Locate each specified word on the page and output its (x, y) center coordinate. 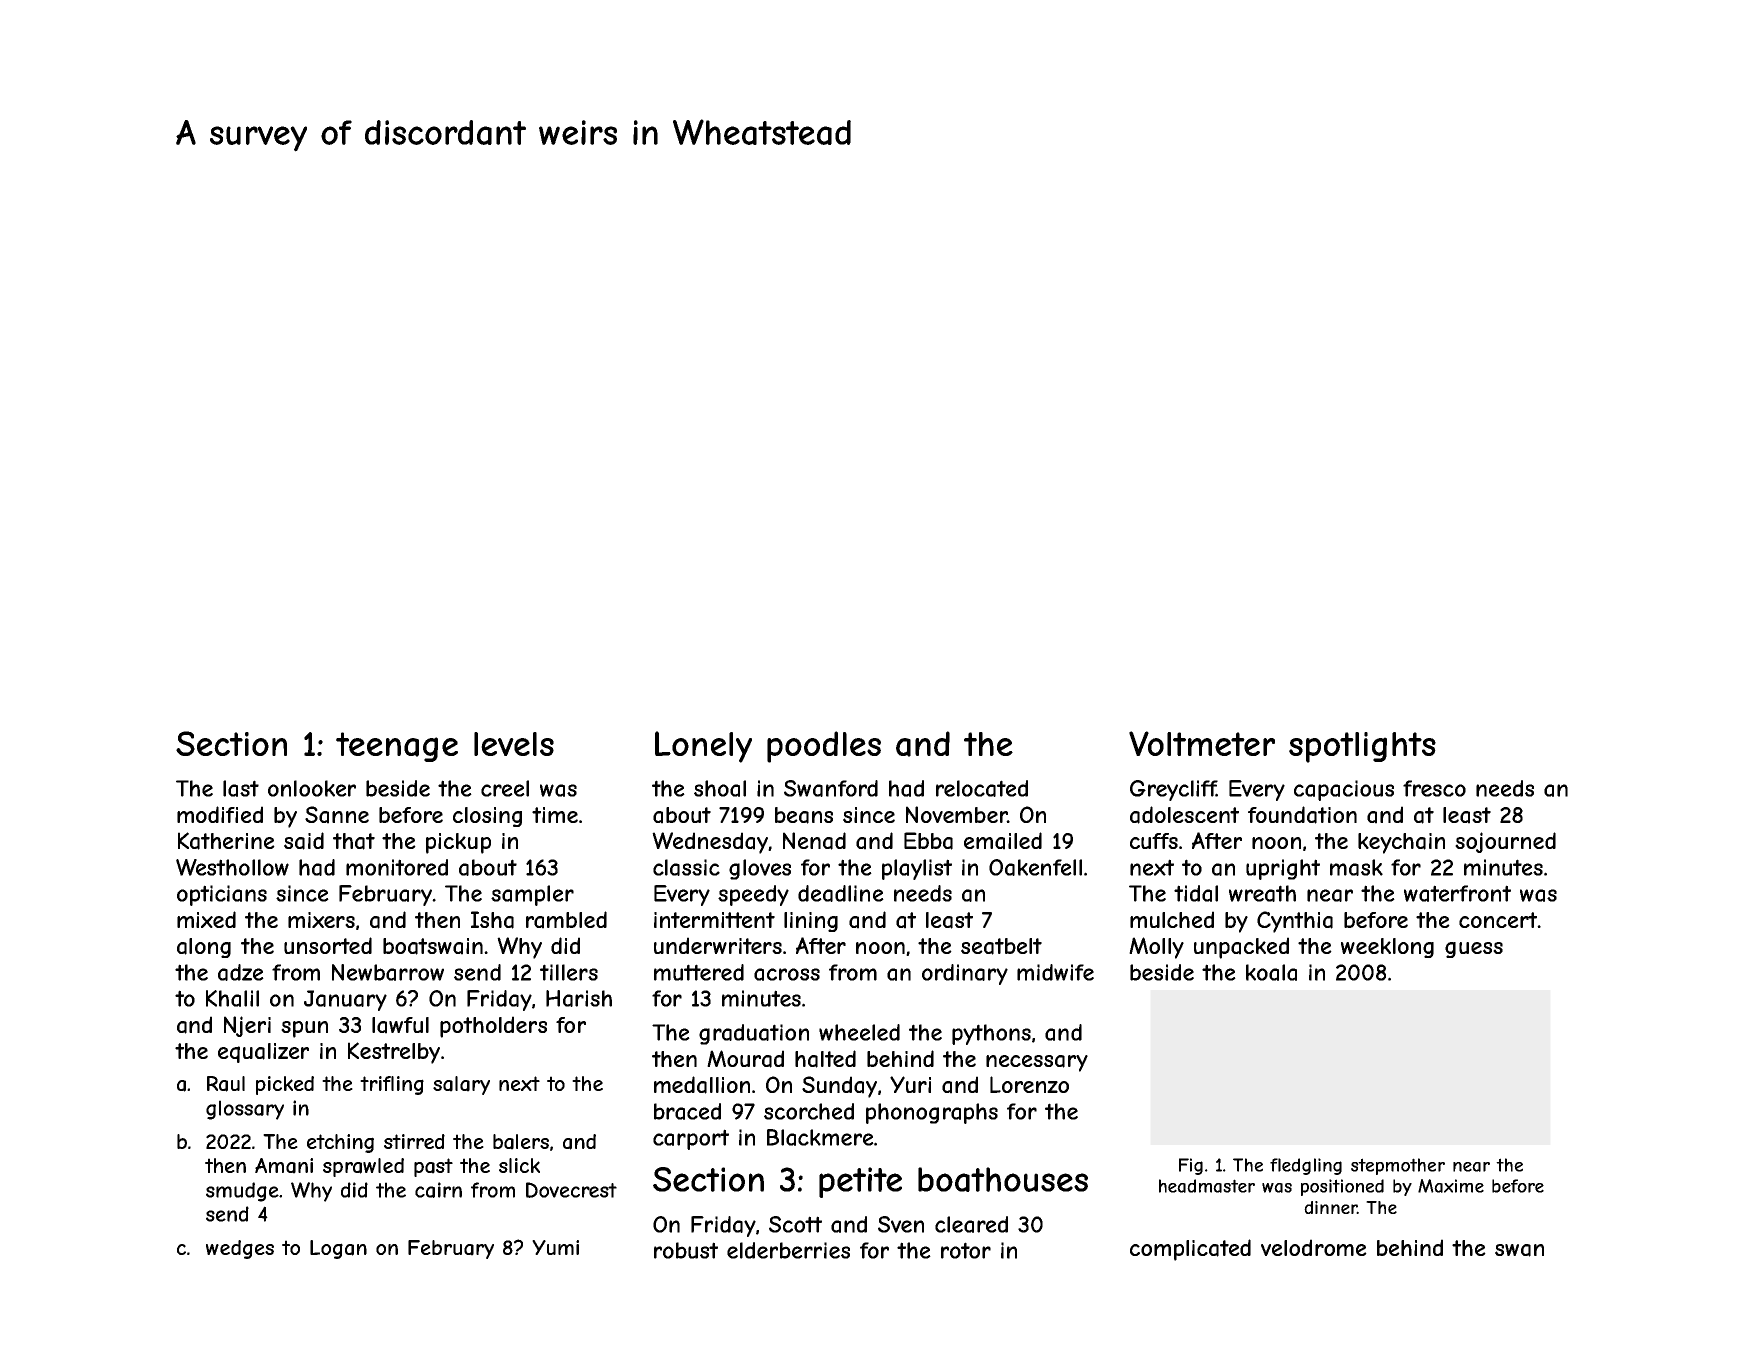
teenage (397, 747)
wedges (240, 1249)
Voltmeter (1202, 743)
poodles (824, 747)
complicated (1190, 1250)
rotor (966, 1250)
